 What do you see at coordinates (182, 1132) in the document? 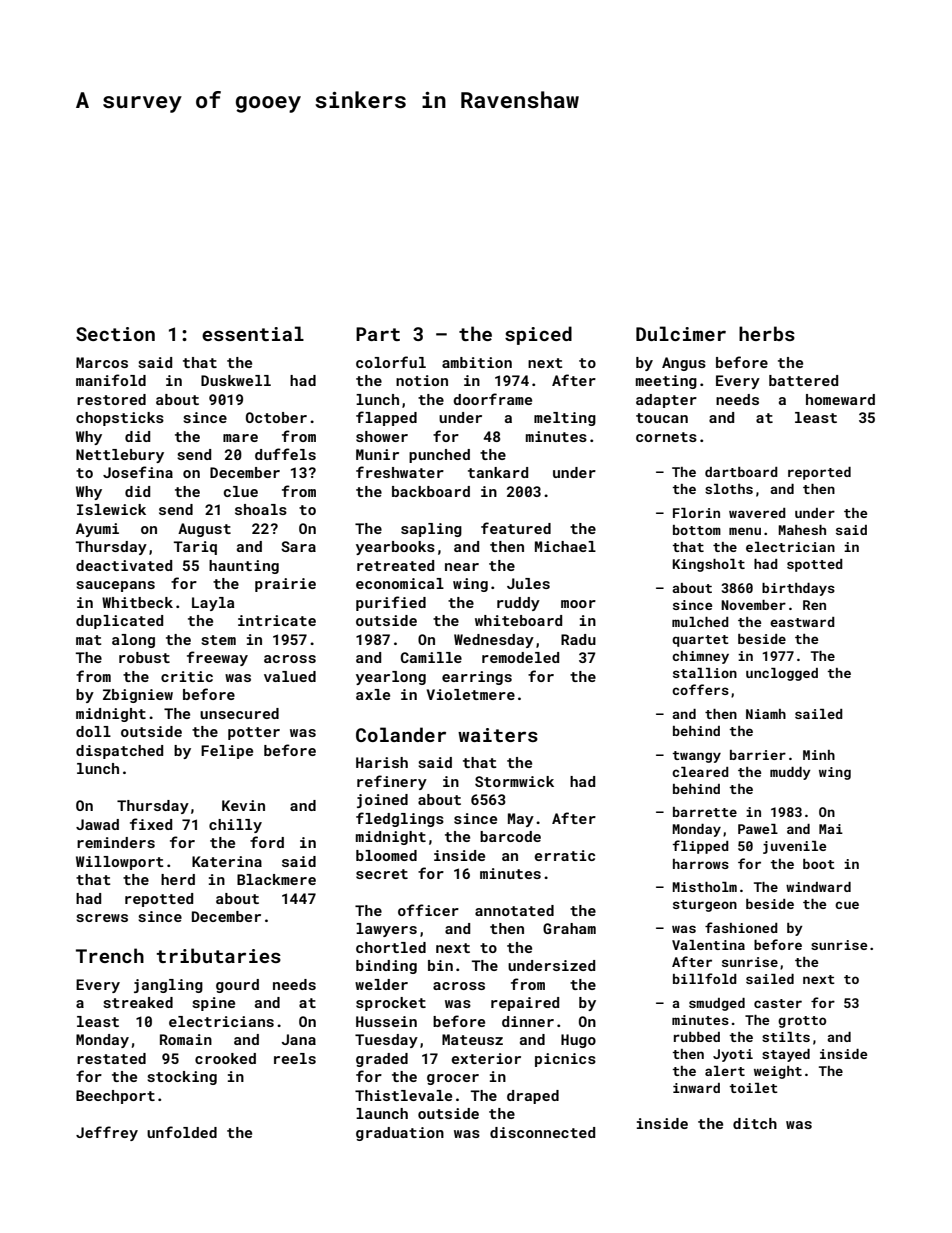
I see `unfolded` at bounding box center [182, 1132].
